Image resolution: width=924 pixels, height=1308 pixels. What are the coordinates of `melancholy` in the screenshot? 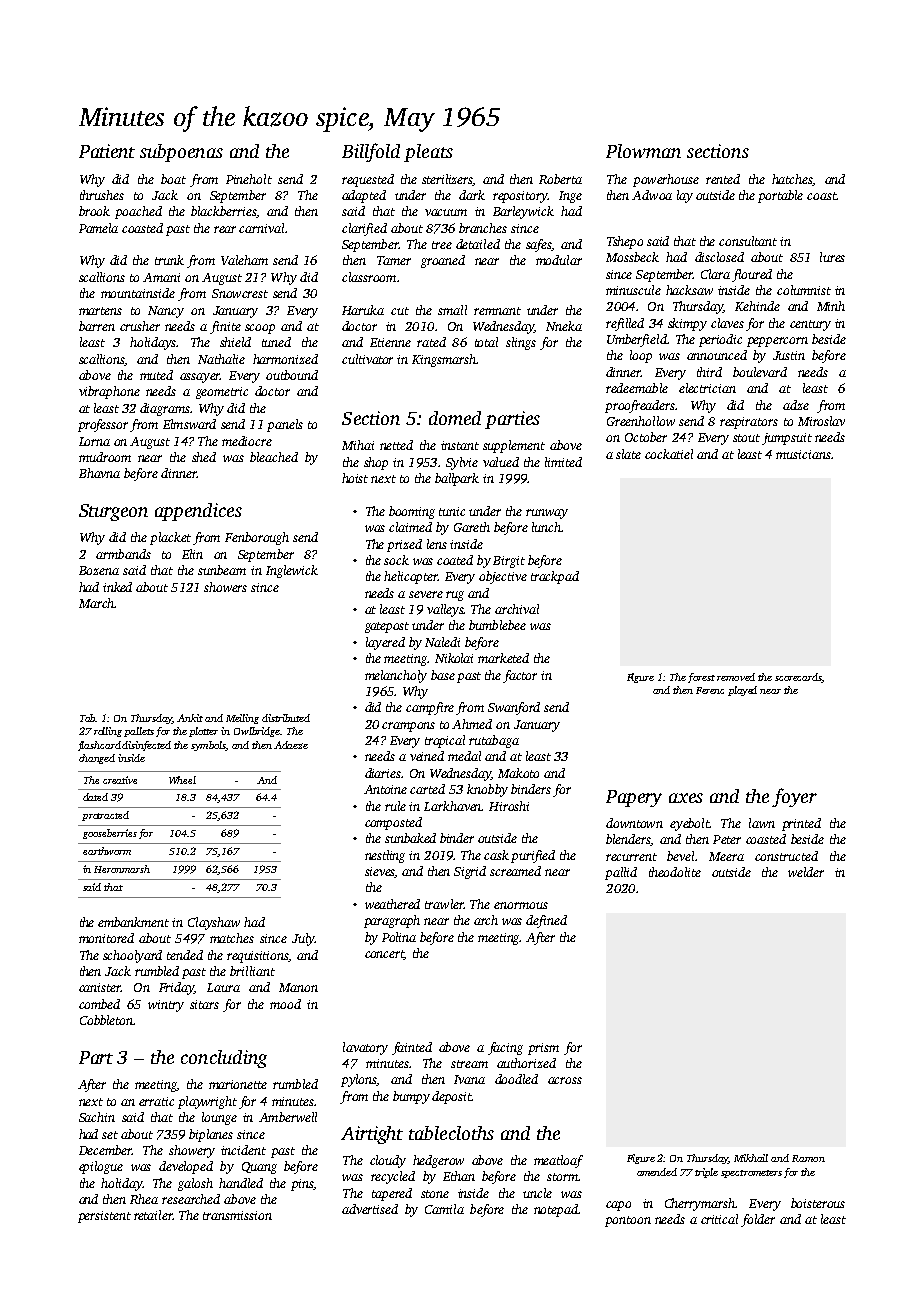 It's located at (396, 676).
